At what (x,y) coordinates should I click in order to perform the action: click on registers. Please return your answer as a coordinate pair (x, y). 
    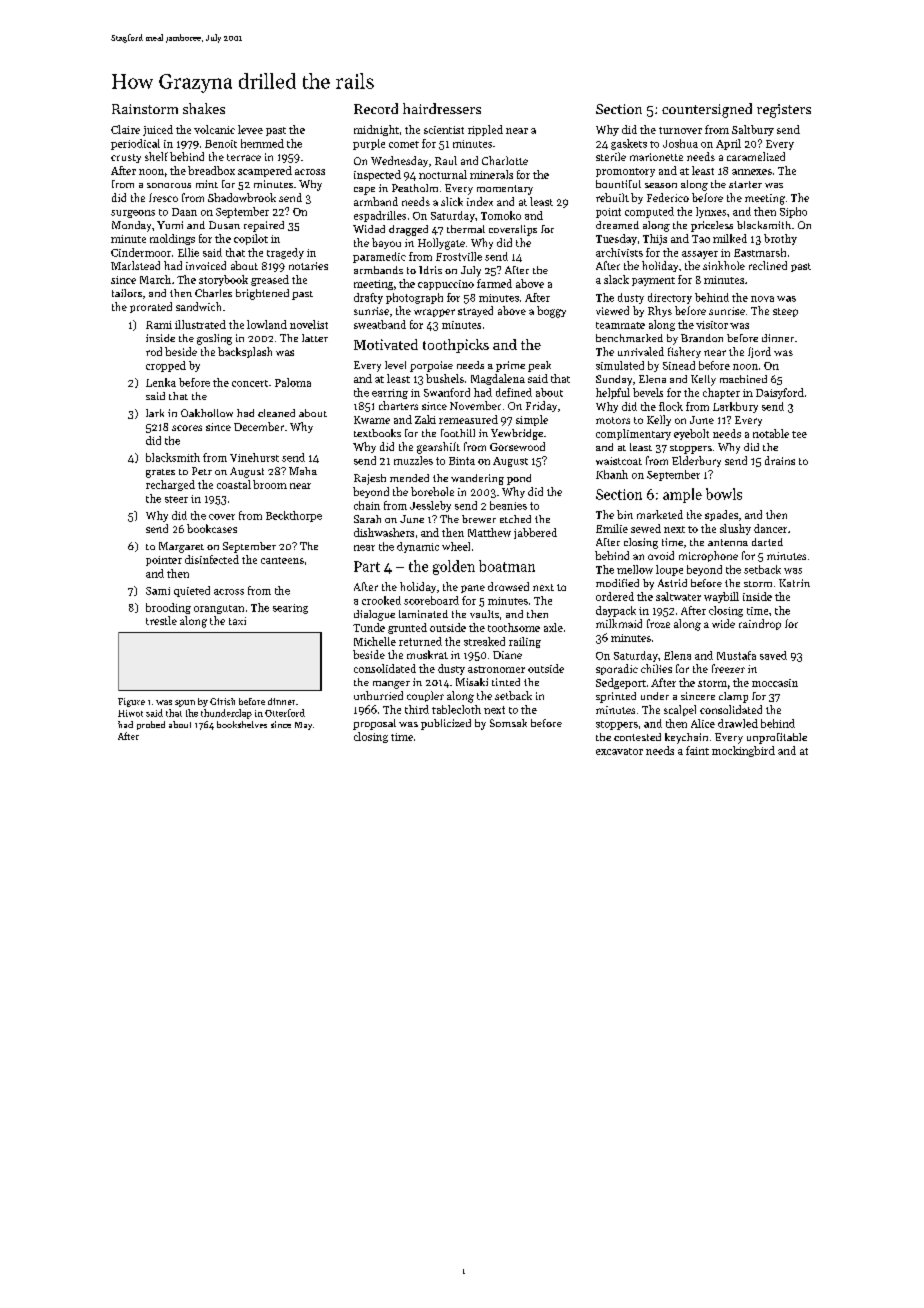
    Looking at the image, I should click on (784, 111).
